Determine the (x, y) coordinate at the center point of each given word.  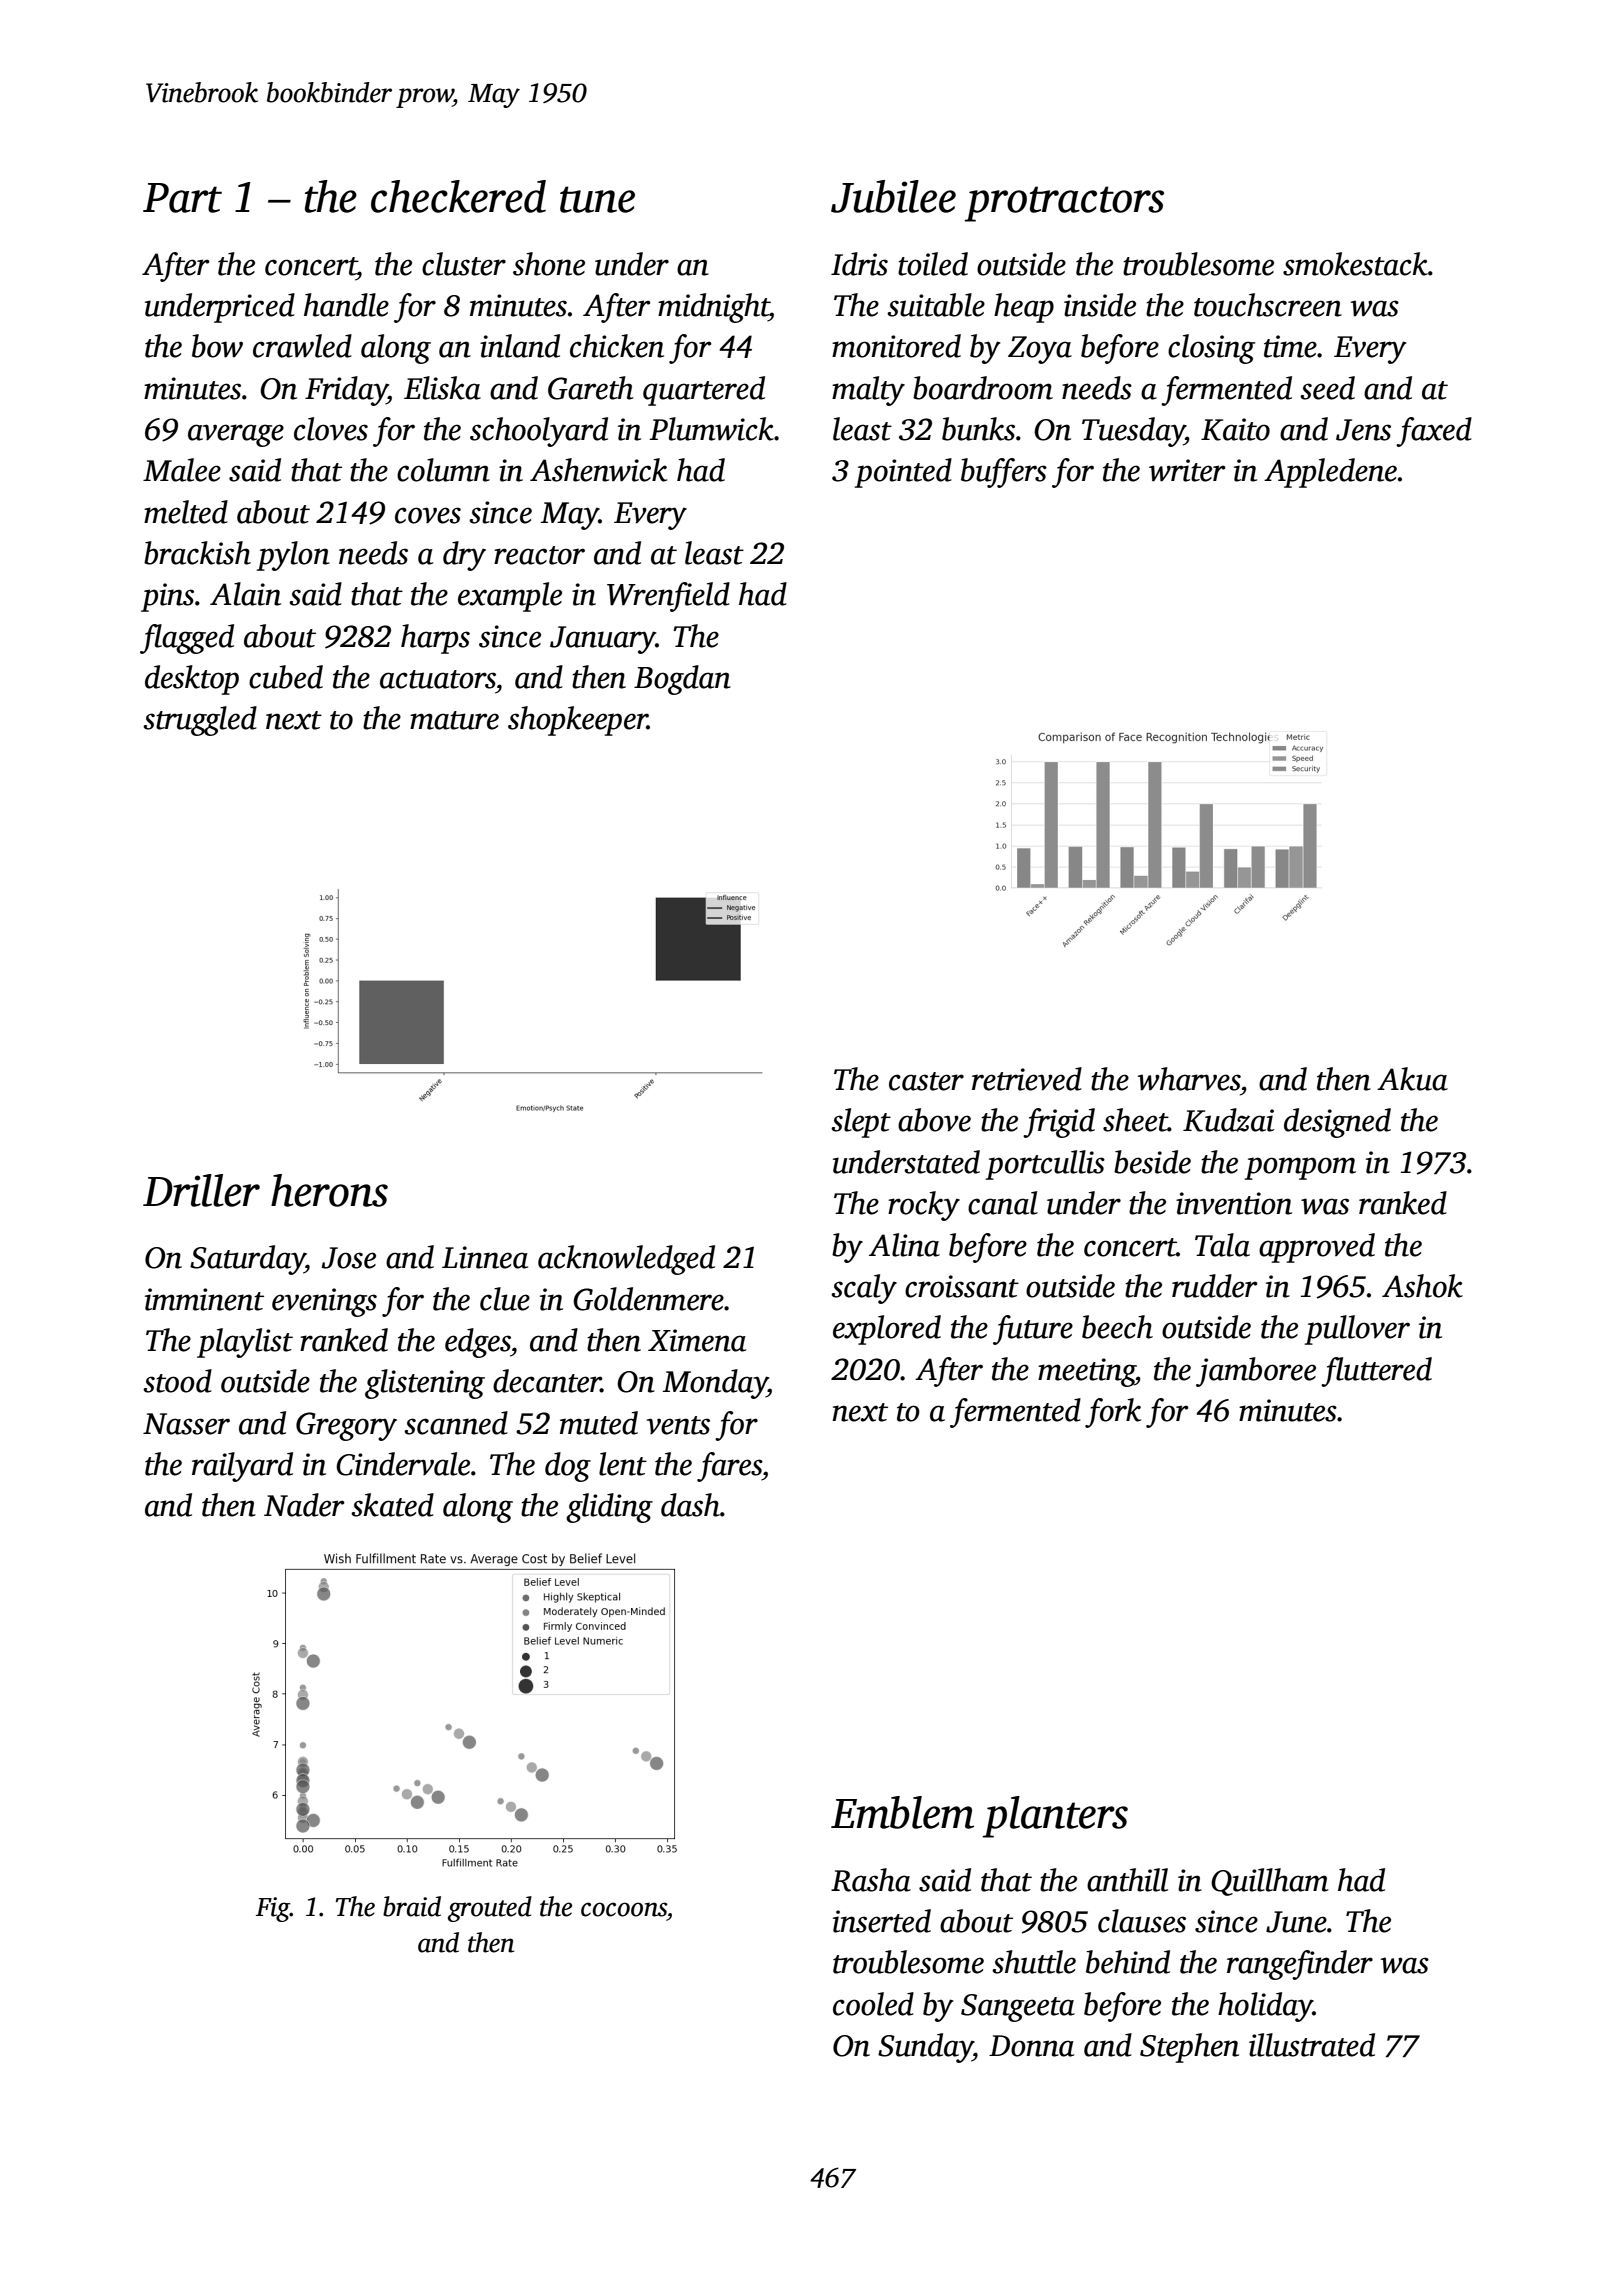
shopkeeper (578, 721)
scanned (456, 1423)
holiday (1265, 2007)
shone (549, 264)
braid (412, 1906)
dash (690, 1505)
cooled (873, 2004)
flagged (187, 639)
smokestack (1355, 264)
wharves (1189, 1079)
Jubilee (893, 196)
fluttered (1376, 1372)
